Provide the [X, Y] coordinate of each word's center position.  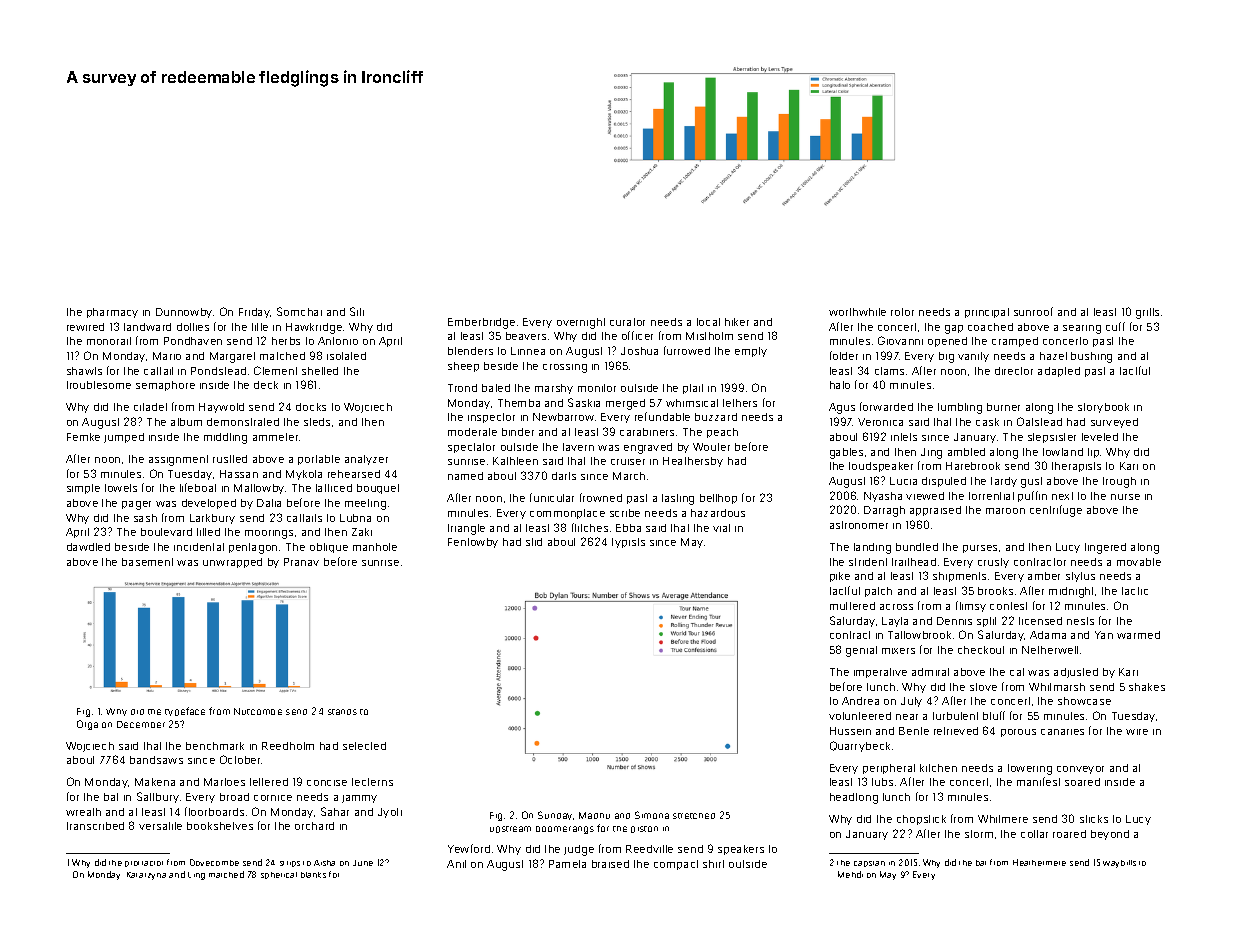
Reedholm [288, 746]
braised [610, 864]
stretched [694, 816]
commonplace [567, 514]
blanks [313, 875]
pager [136, 505]
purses [980, 549]
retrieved [956, 731]
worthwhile [857, 312]
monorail [109, 341]
